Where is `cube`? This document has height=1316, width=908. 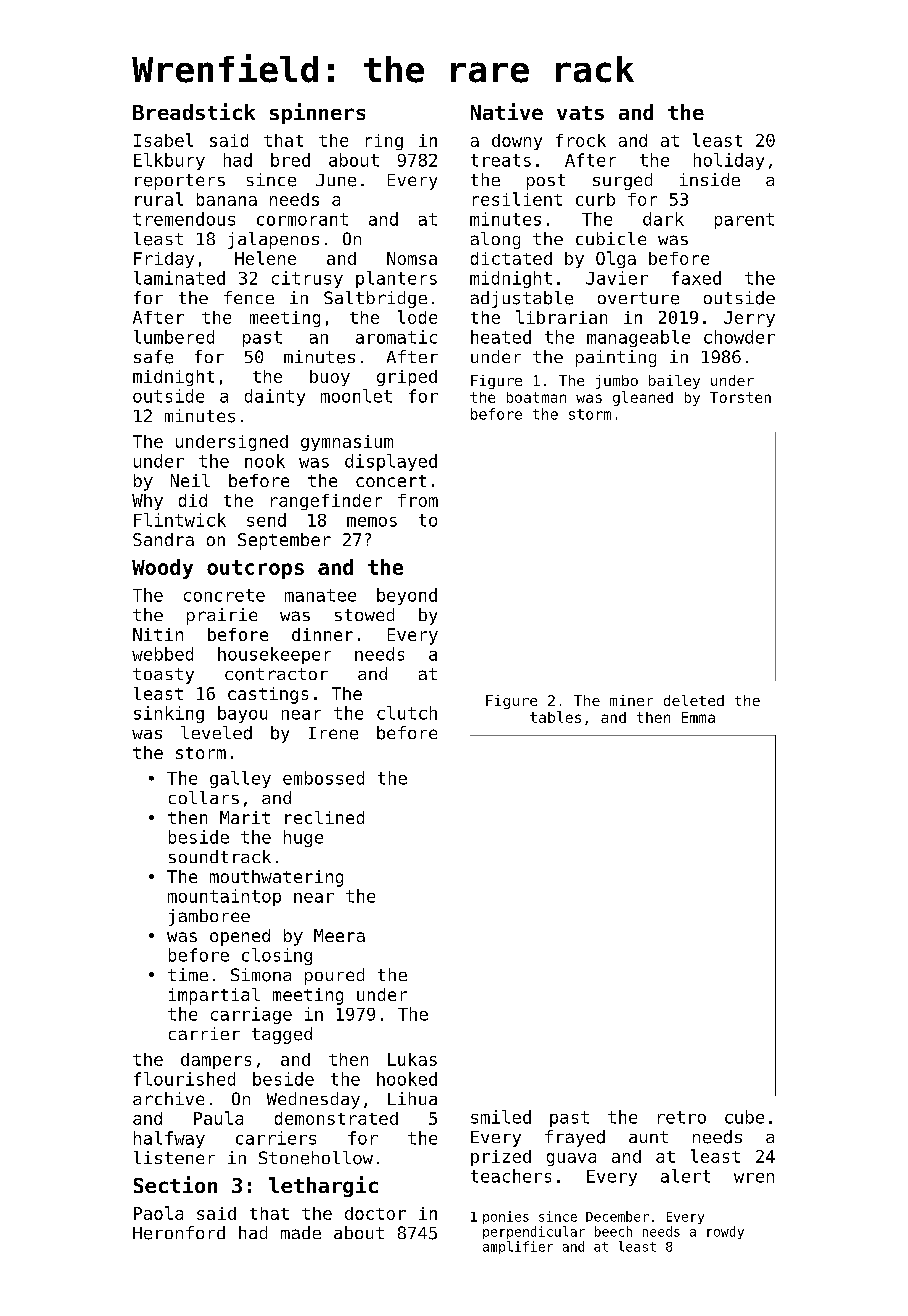 cube is located at coordinates (744, 1117).
